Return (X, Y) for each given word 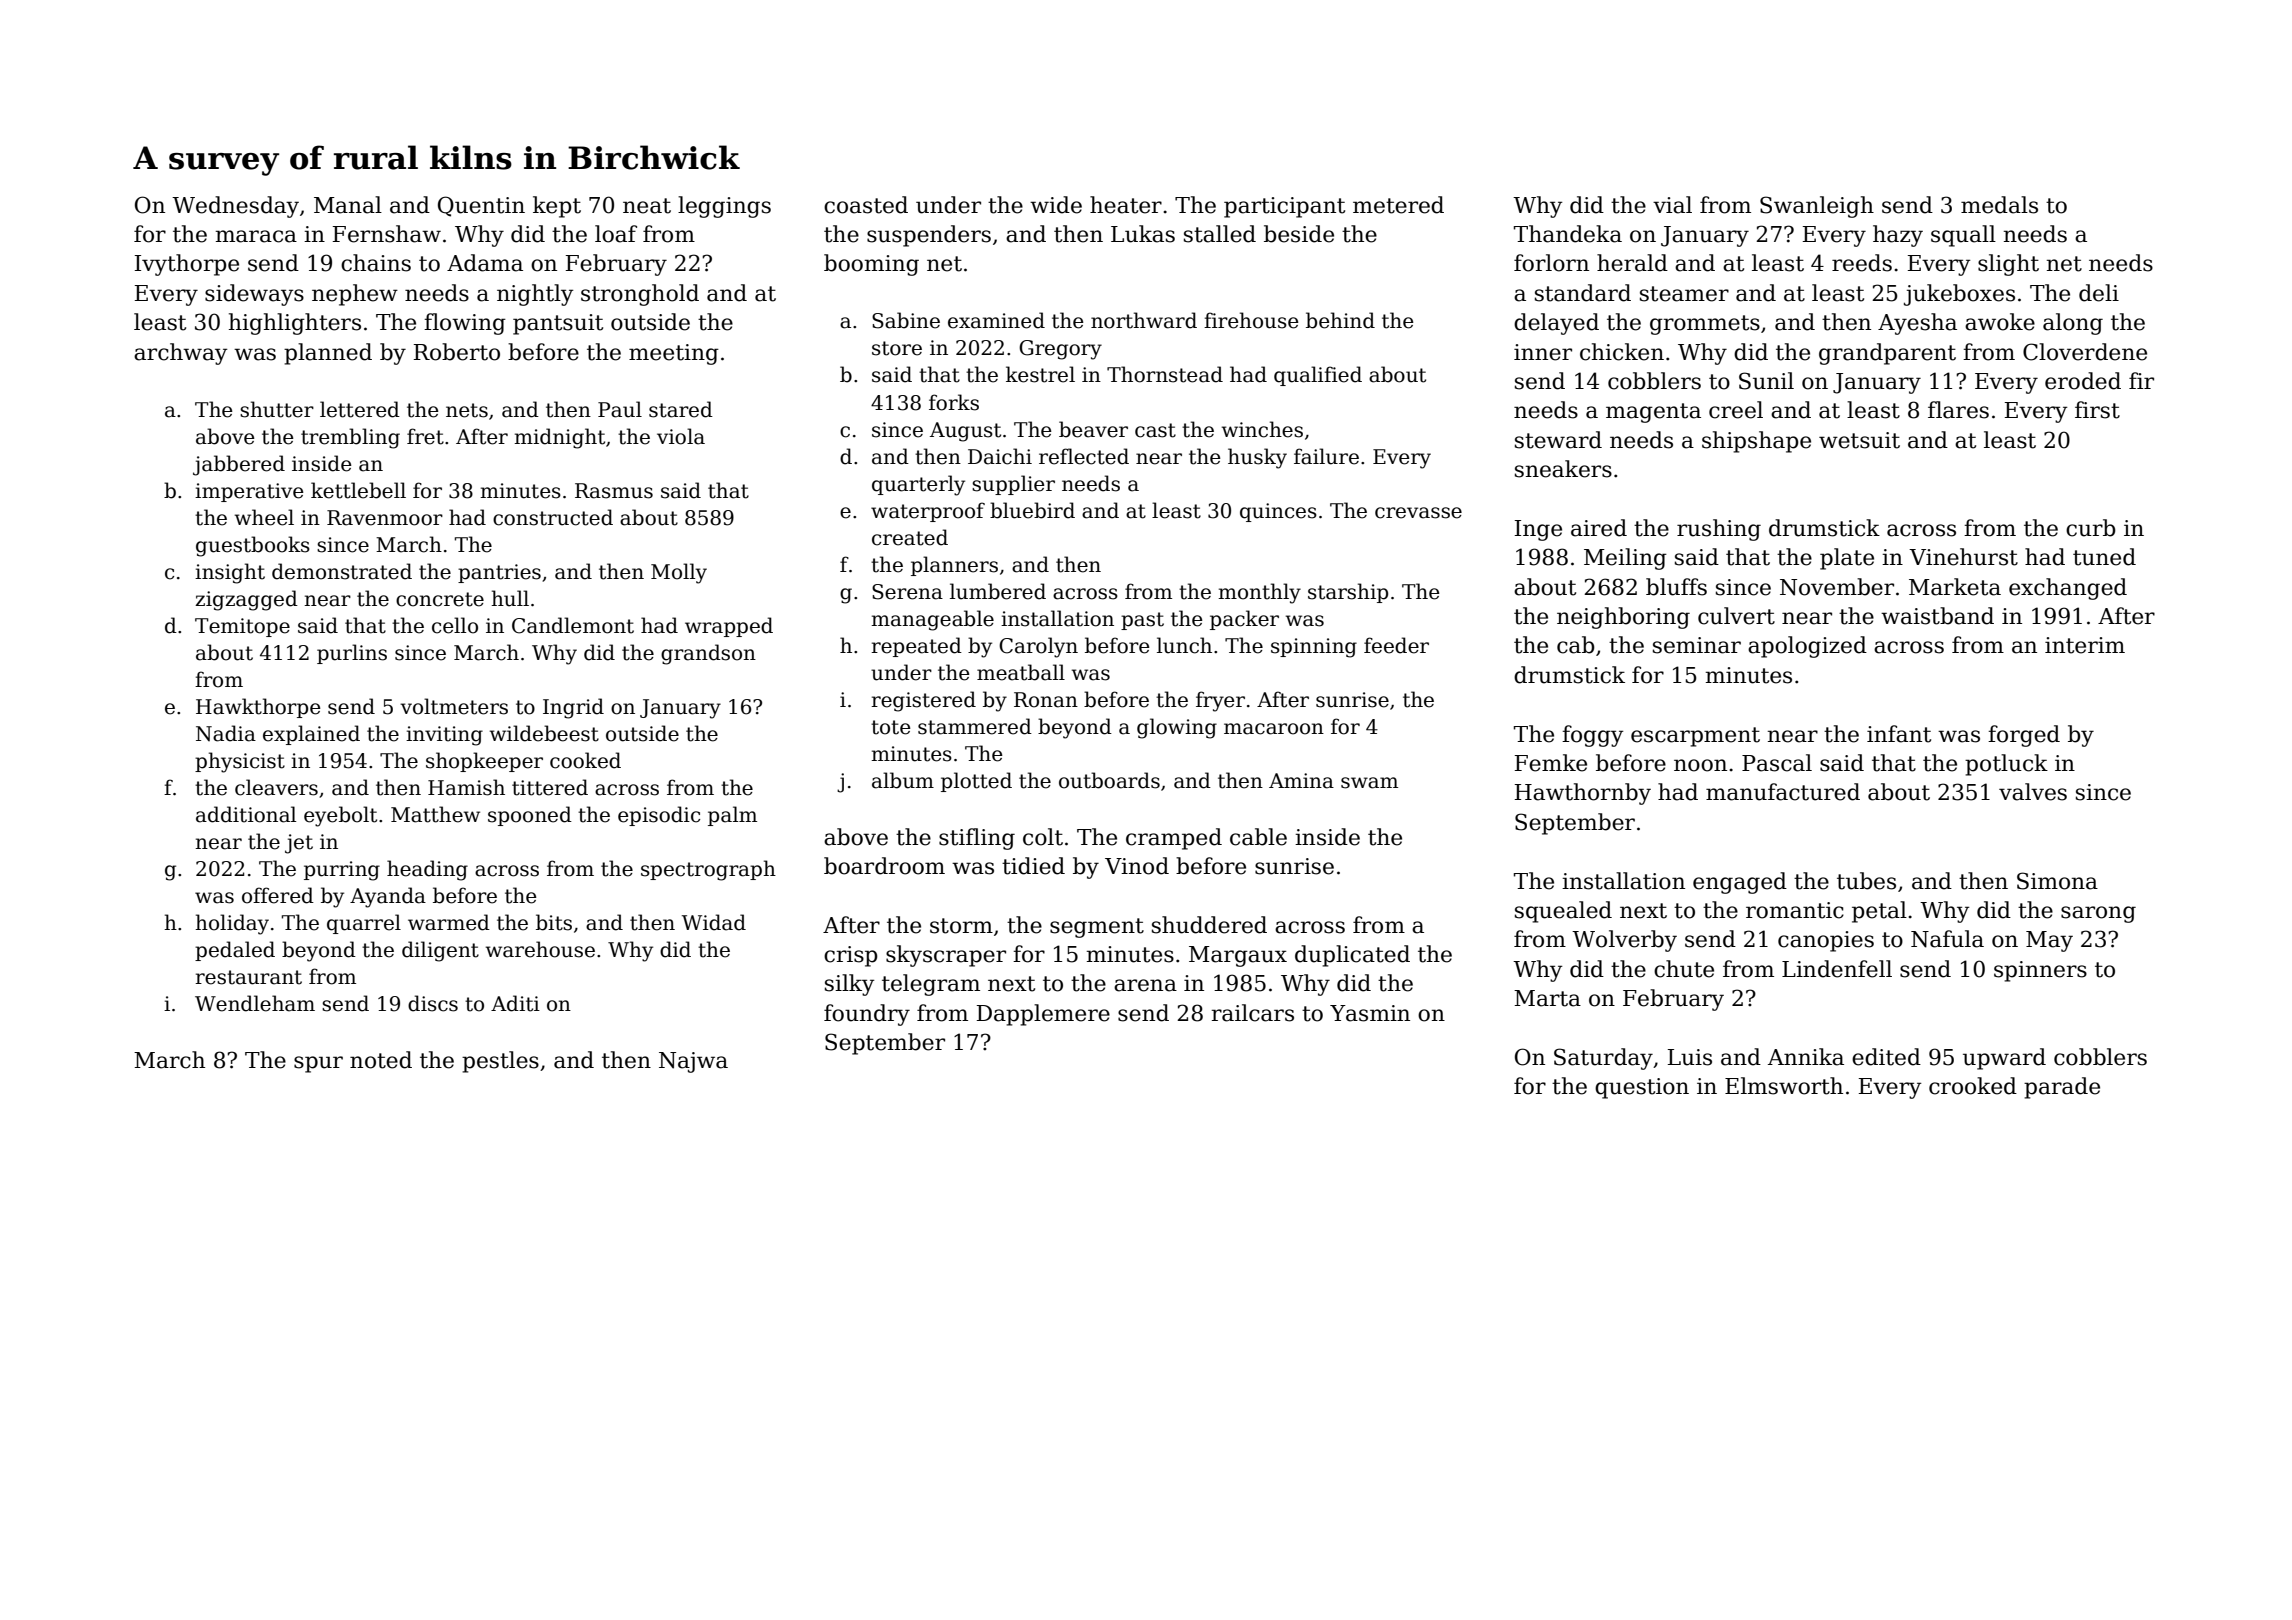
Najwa (693, 1062)
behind (1340, 320)
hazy (1898, 236)
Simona (2057, 881)
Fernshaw (387, 234)
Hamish (466, 787)
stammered (975, 726)
